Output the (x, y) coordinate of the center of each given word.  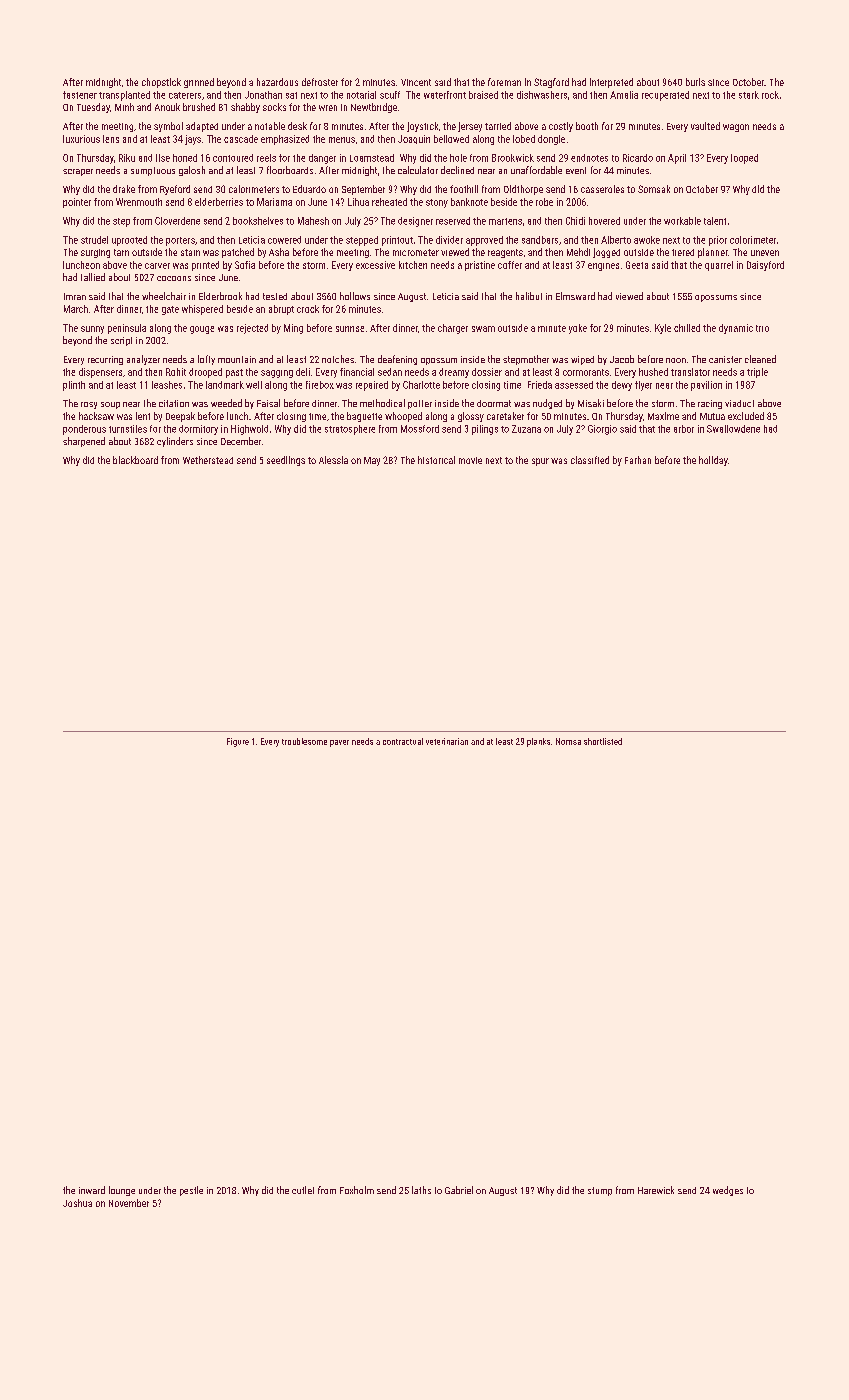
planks (538, 742)
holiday (713, 461)
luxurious (81, 139)
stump (600, 1191)
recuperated (665, 96)
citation (174, 403)
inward (92, 1190)
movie (470, 460)
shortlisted (603, 741)
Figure (238, 742)
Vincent (416, 82)
